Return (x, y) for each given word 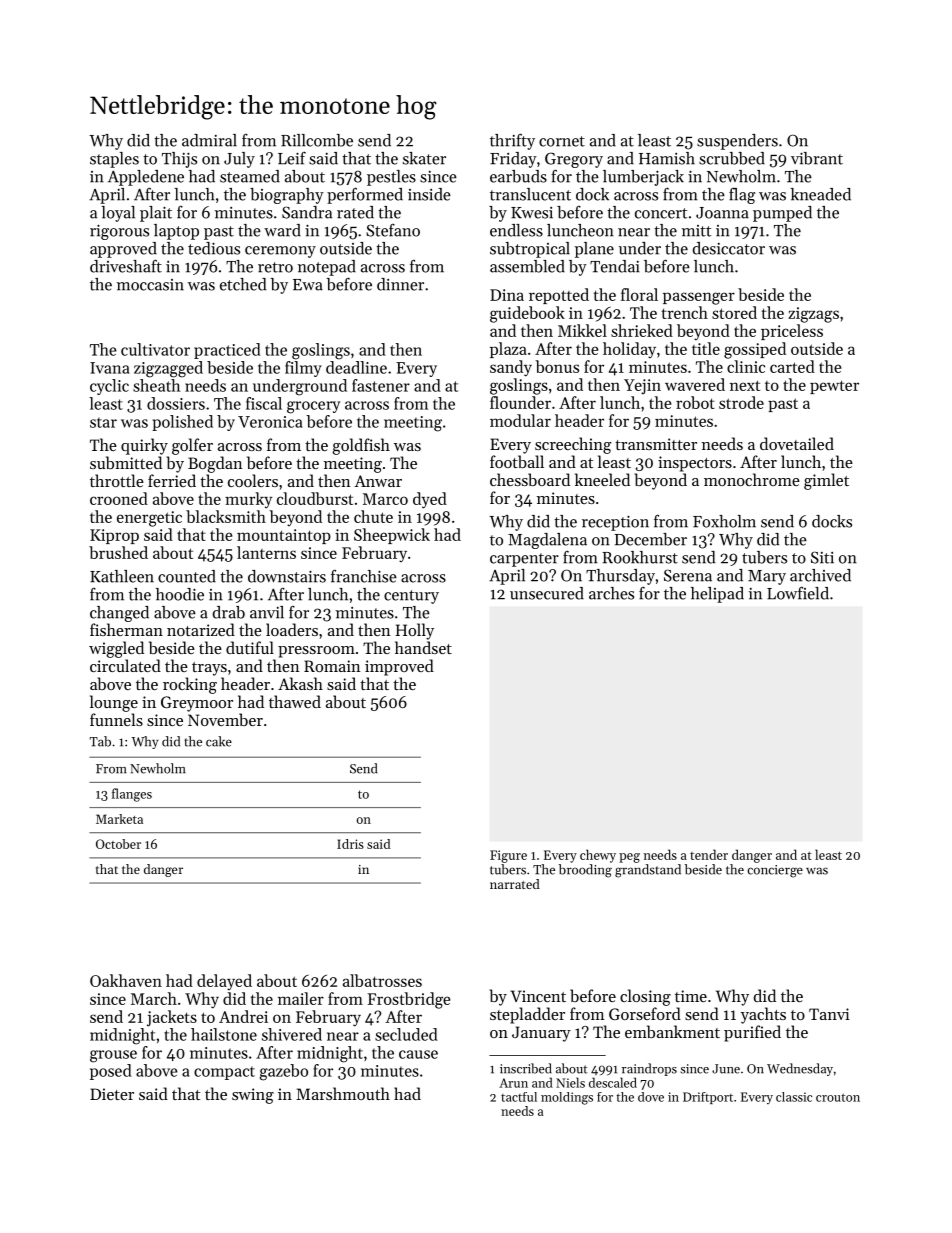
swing (253, 1096)
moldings (567, 1098)
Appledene (146, 178)
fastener (381, 385)
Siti (822, 557)
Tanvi (829, 1014)
